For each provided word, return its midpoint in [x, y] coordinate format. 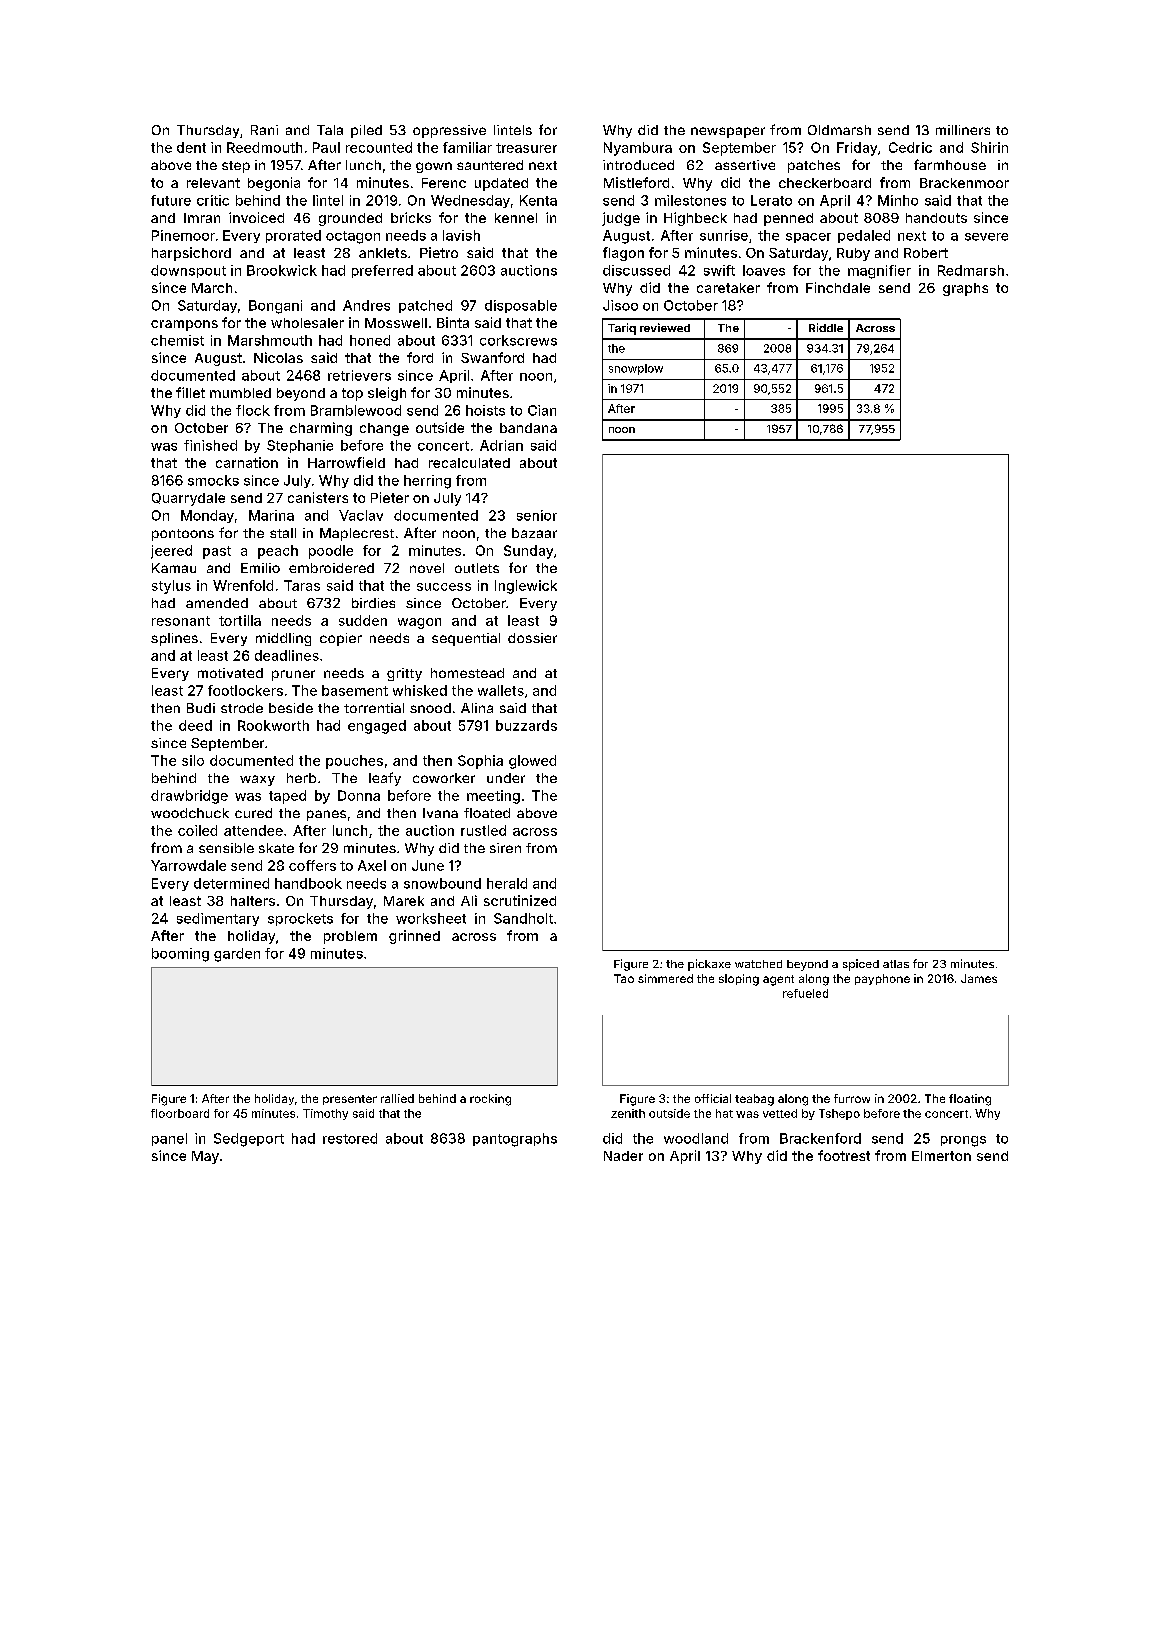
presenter [350, 1100]
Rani [264, 130]
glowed [532, 762]
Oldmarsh [839, 130]
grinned [414, 937]
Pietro [439, 252]
